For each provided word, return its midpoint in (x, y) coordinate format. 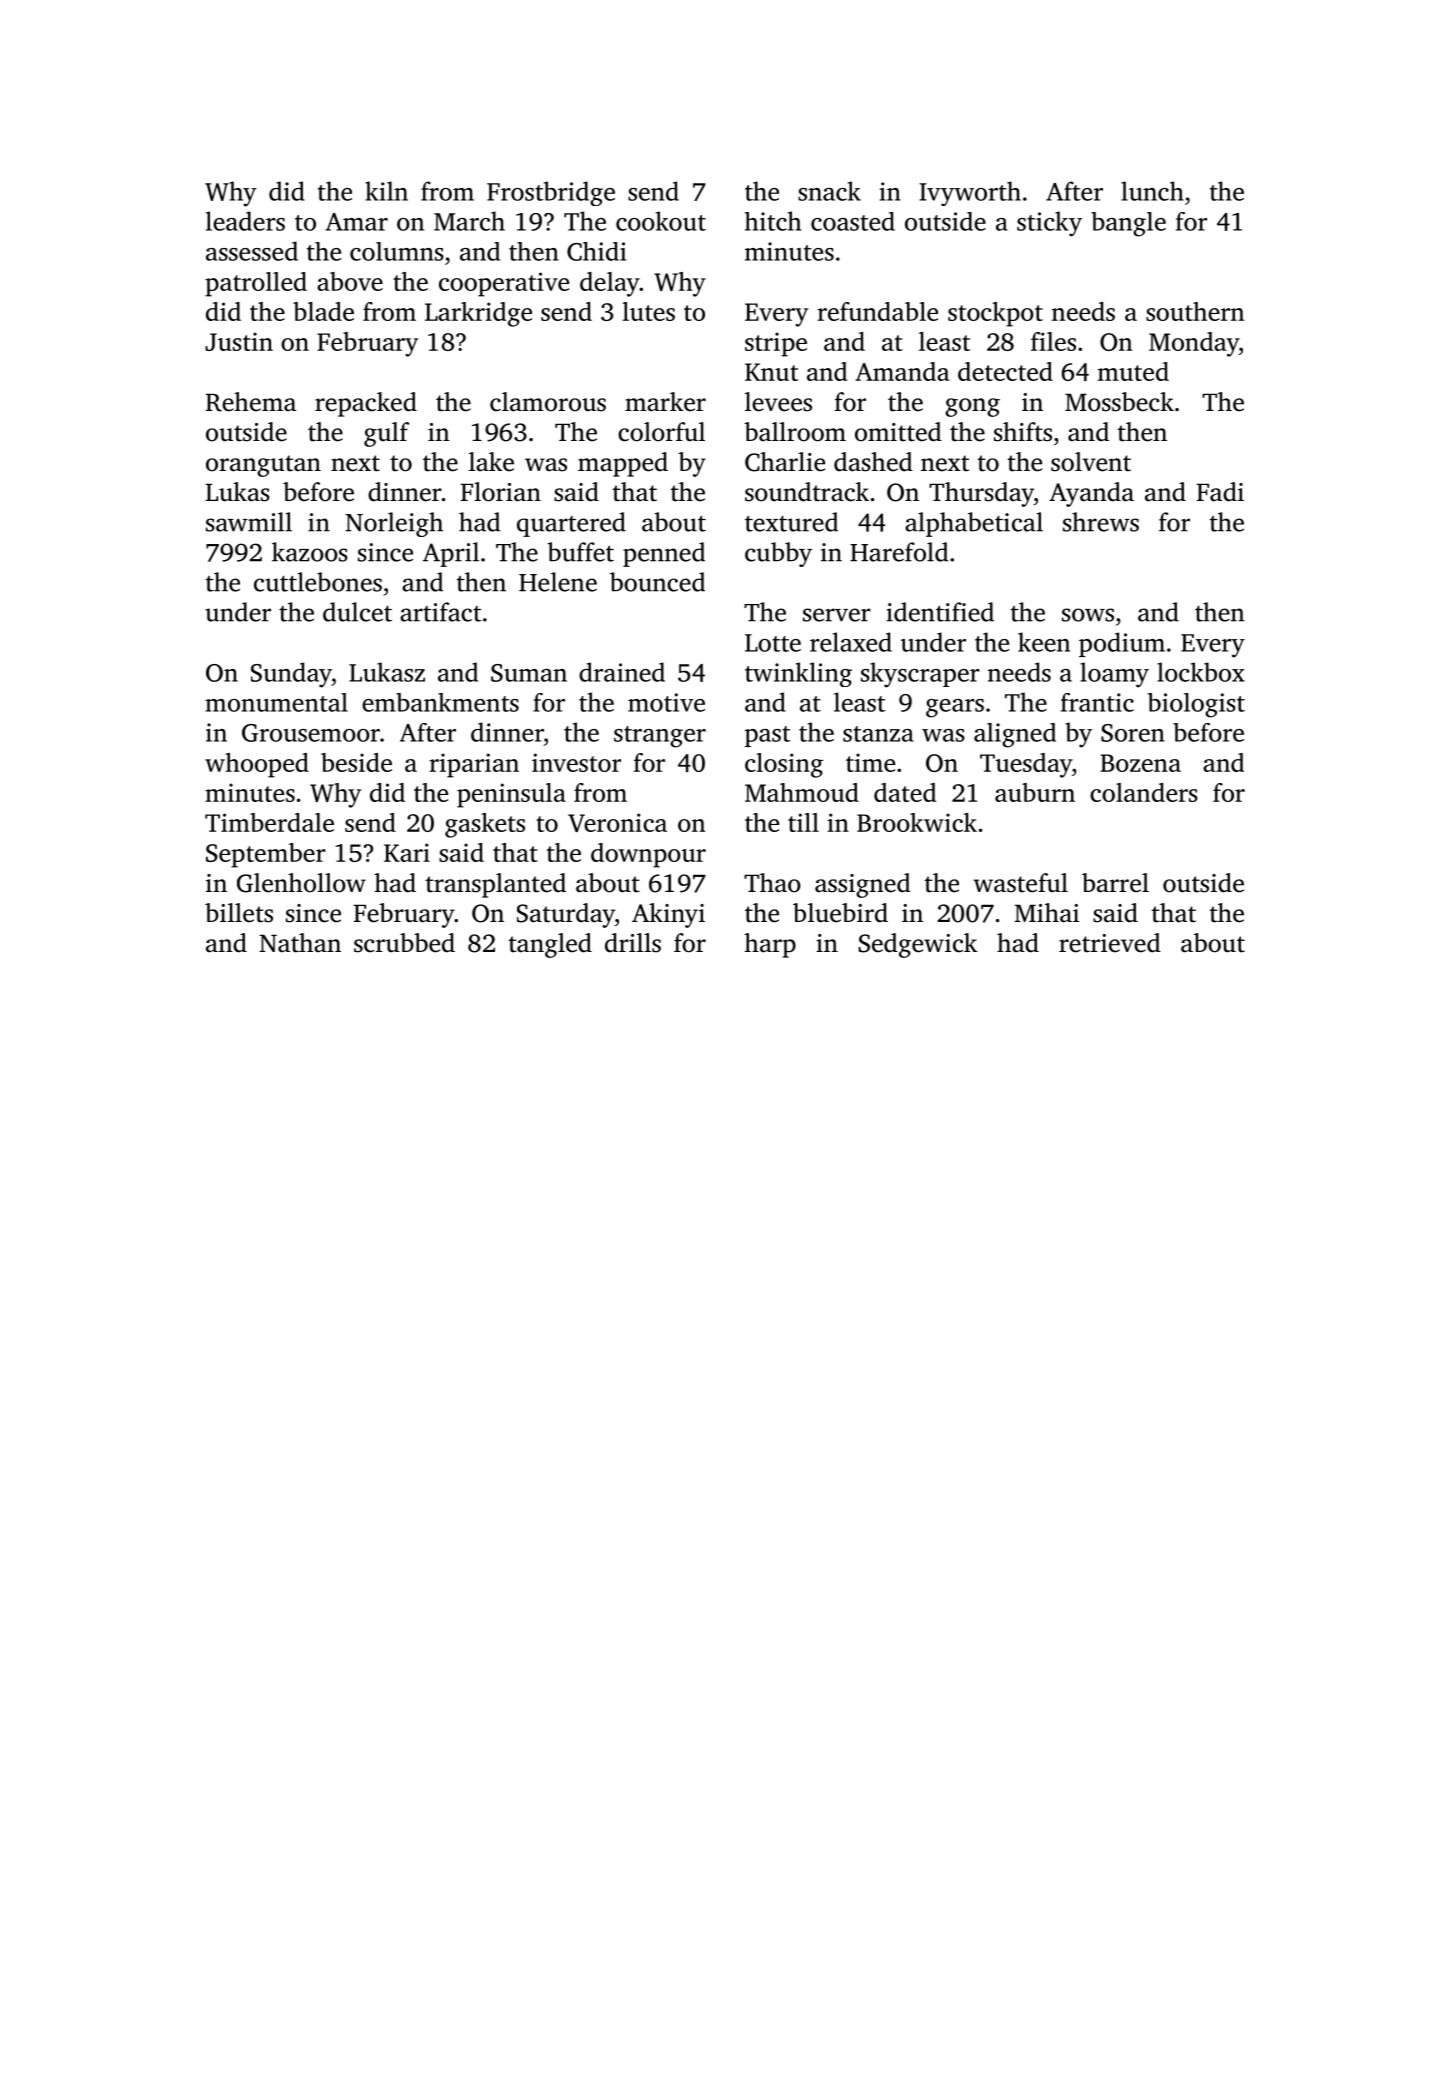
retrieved (1110, 943)
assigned (862, 885)
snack (829, 191)
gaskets (485, 825)
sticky (1049, 224)
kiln (386, 191)
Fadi (1220, 492)
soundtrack (807, 492)
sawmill (249, 522)
